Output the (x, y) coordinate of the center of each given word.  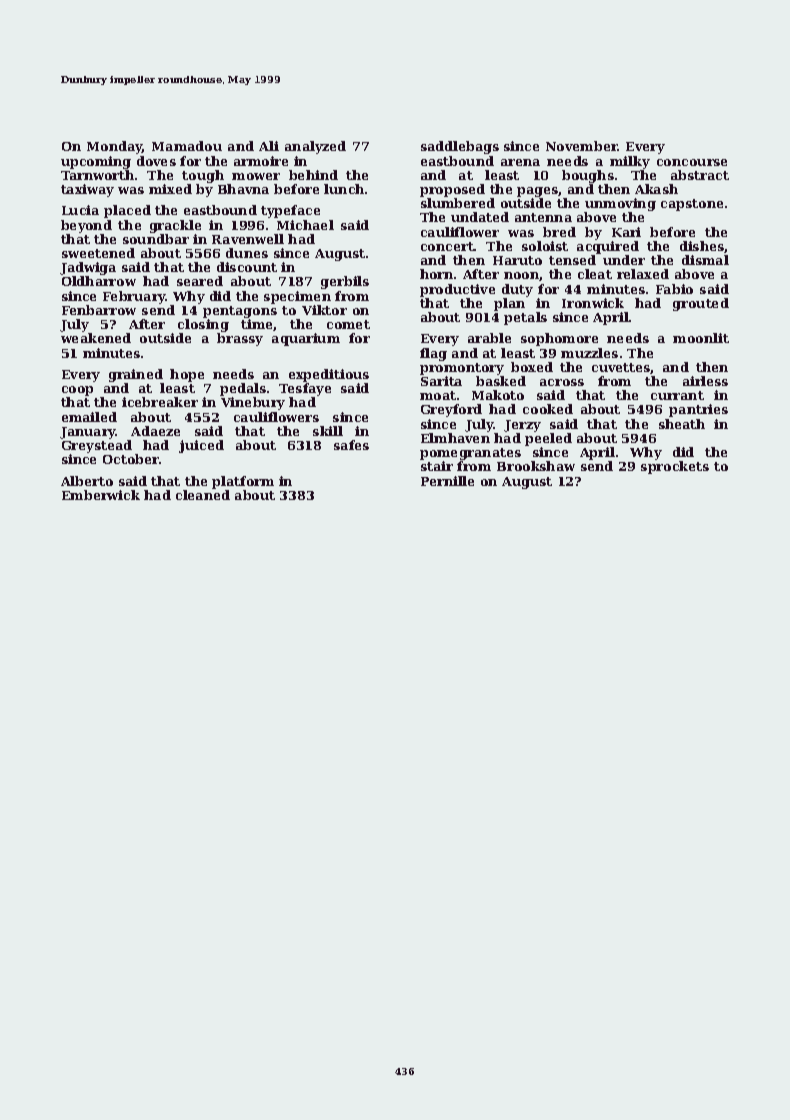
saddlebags (460, 147)
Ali (269, 146)
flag (433, 354)
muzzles (589, 353)
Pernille (447, 481)
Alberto (87, 481)
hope (187, 375)
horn (436, 274)
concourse (692, 162)
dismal (705, 260)
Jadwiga (88, 268)
